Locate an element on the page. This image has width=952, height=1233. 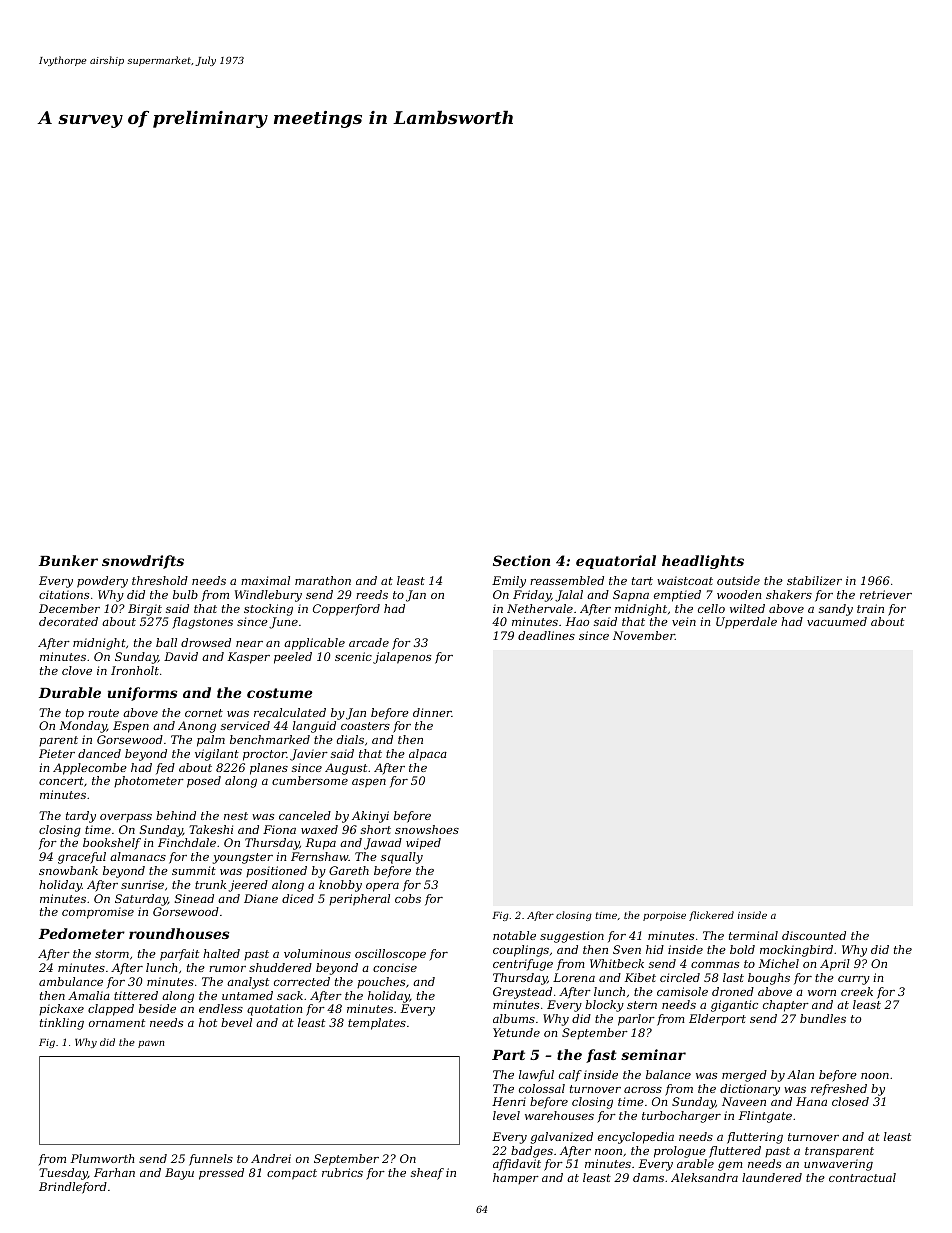
Gareth is located at coordinates (349, 870).
